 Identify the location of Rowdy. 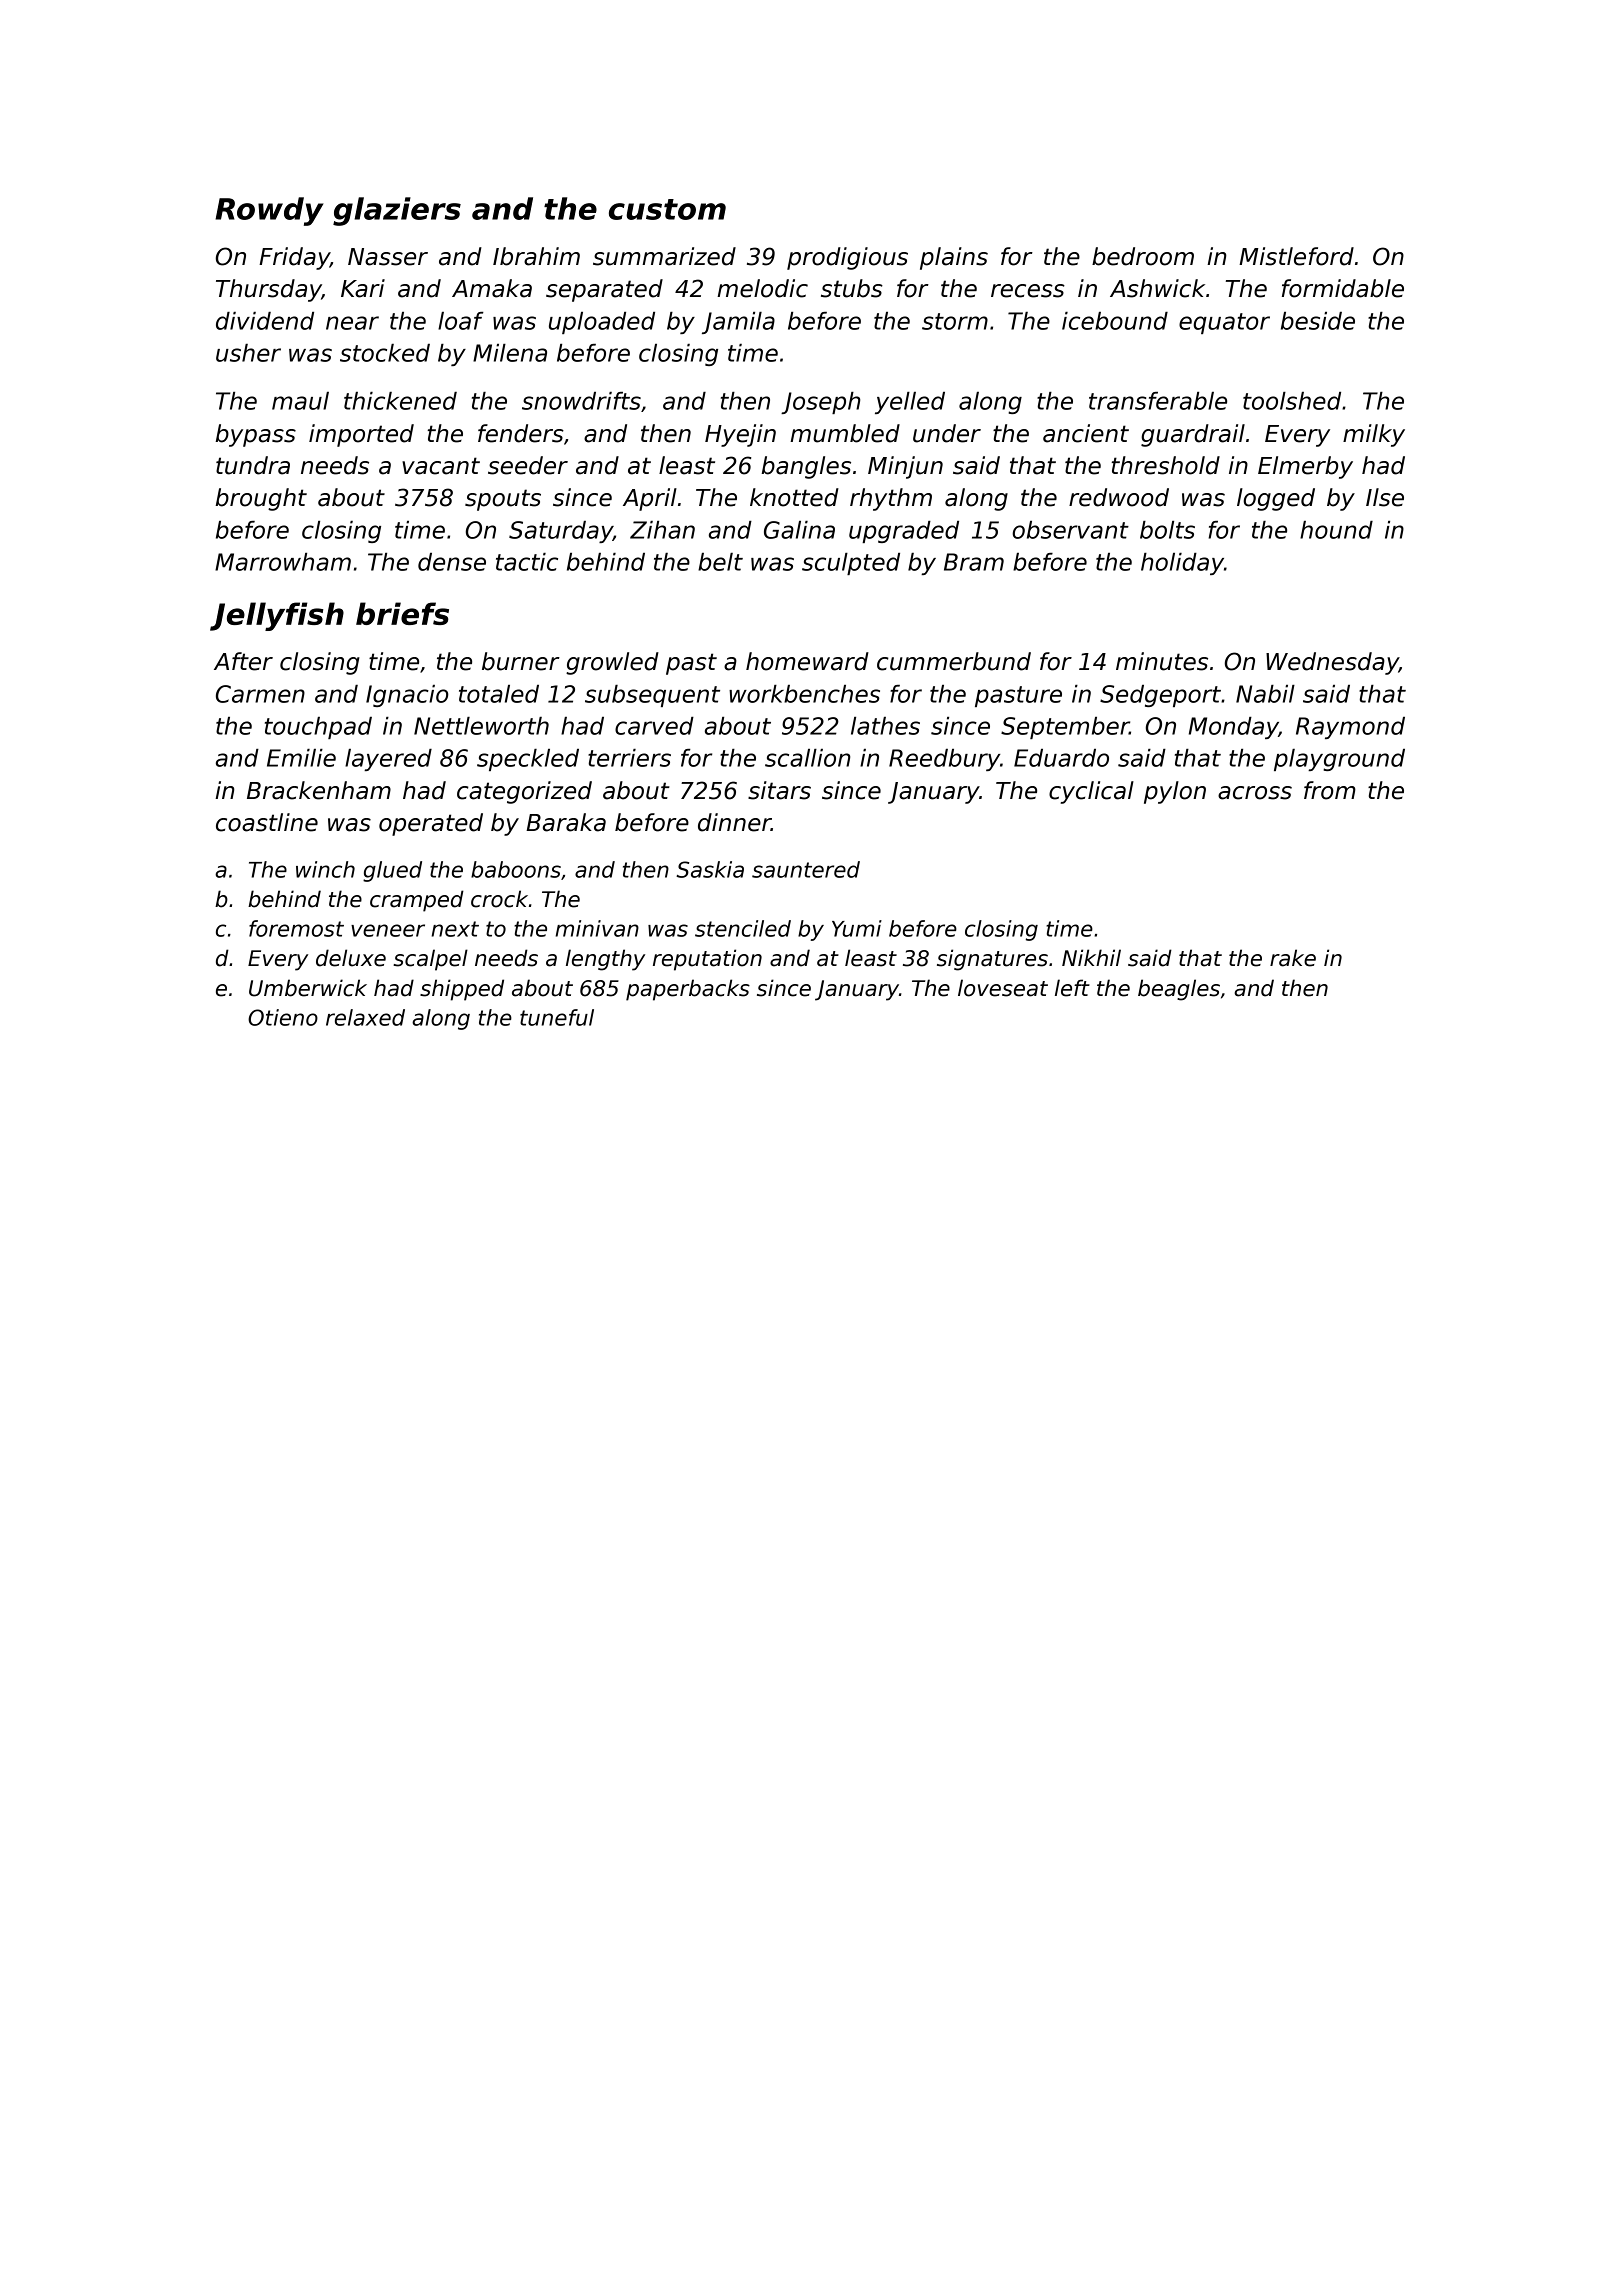
(269, 211).
